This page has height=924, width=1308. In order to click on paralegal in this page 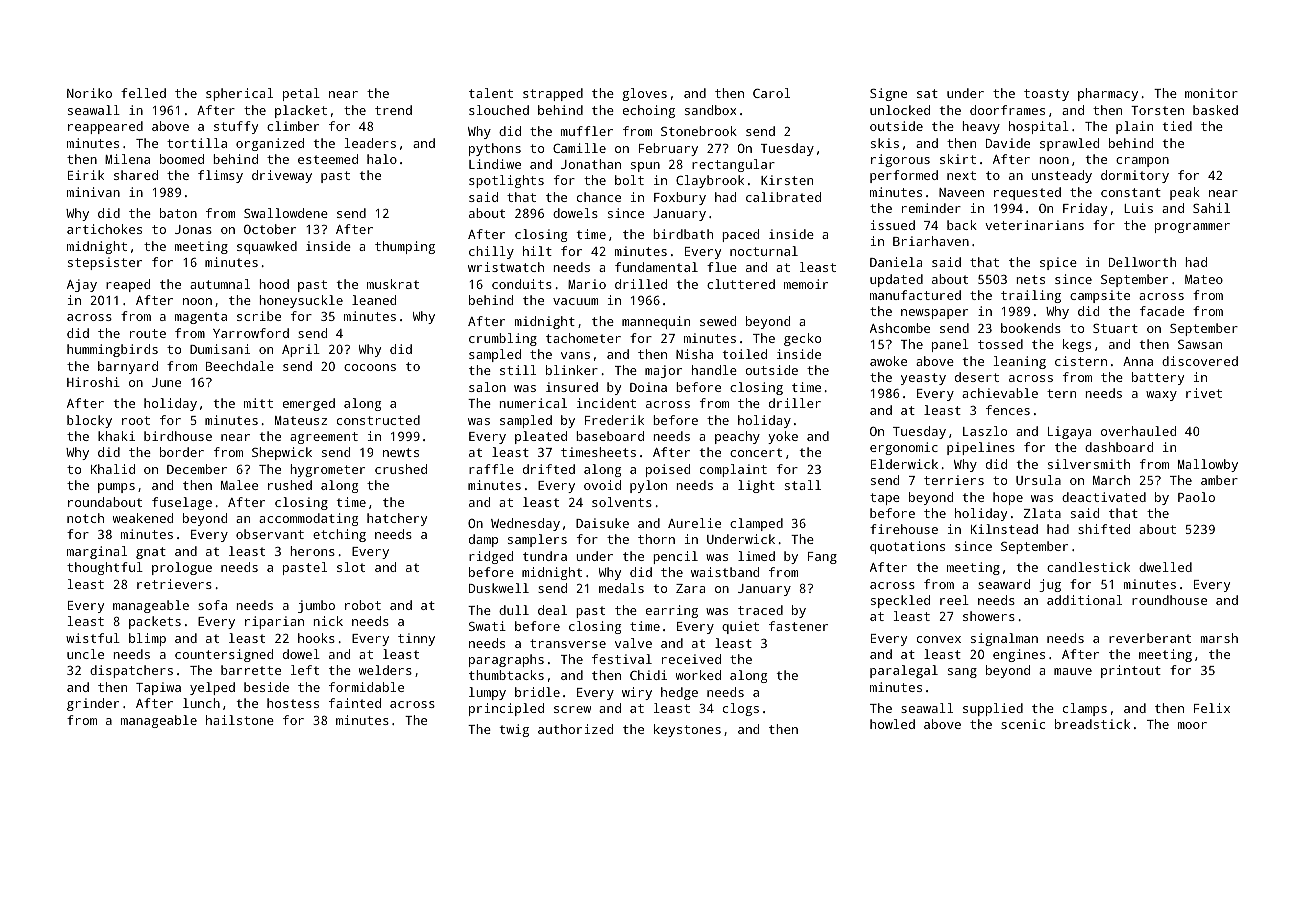, I will do `click(904, 671)`.
